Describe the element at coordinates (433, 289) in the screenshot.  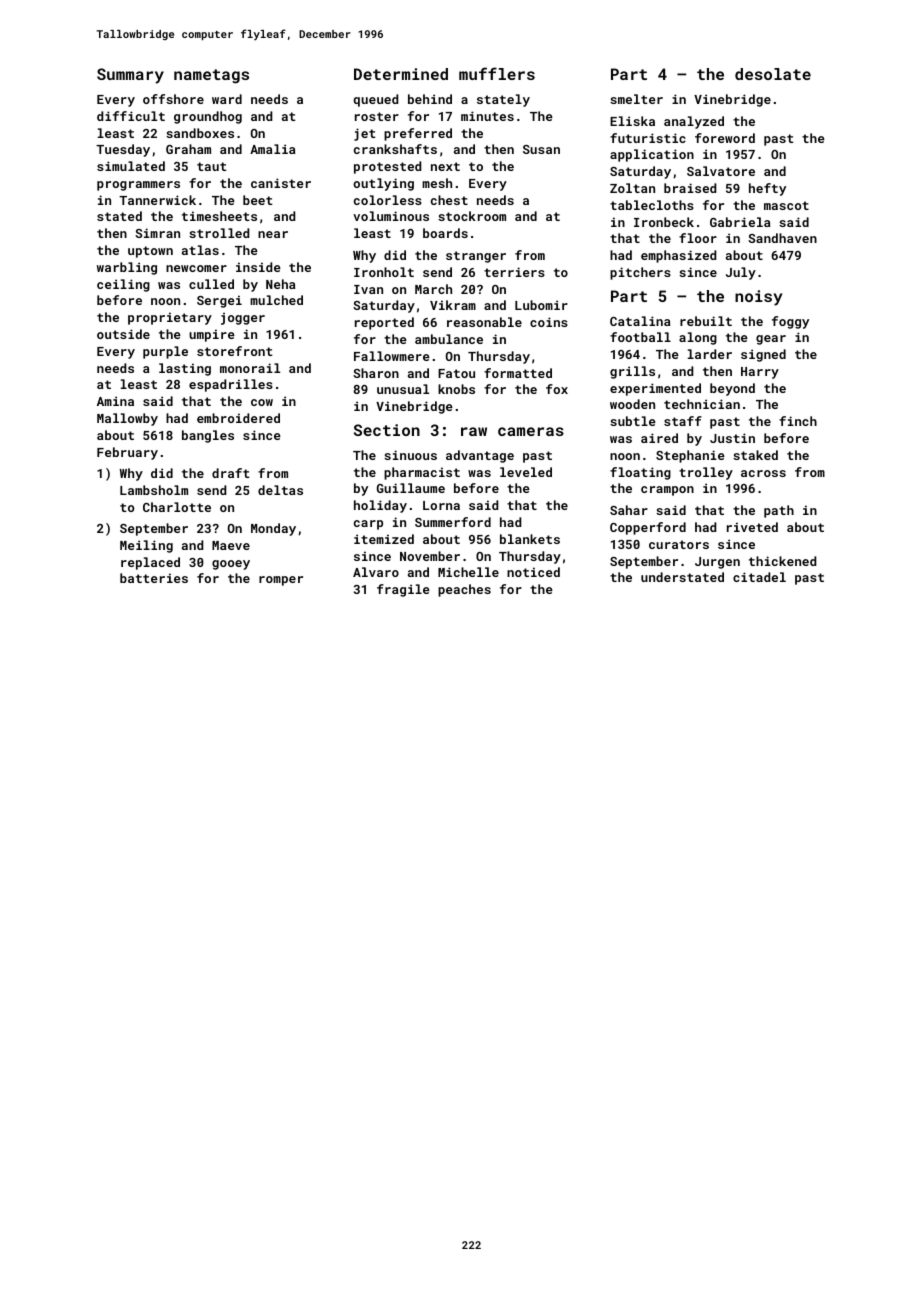
I see `March` at that location.
